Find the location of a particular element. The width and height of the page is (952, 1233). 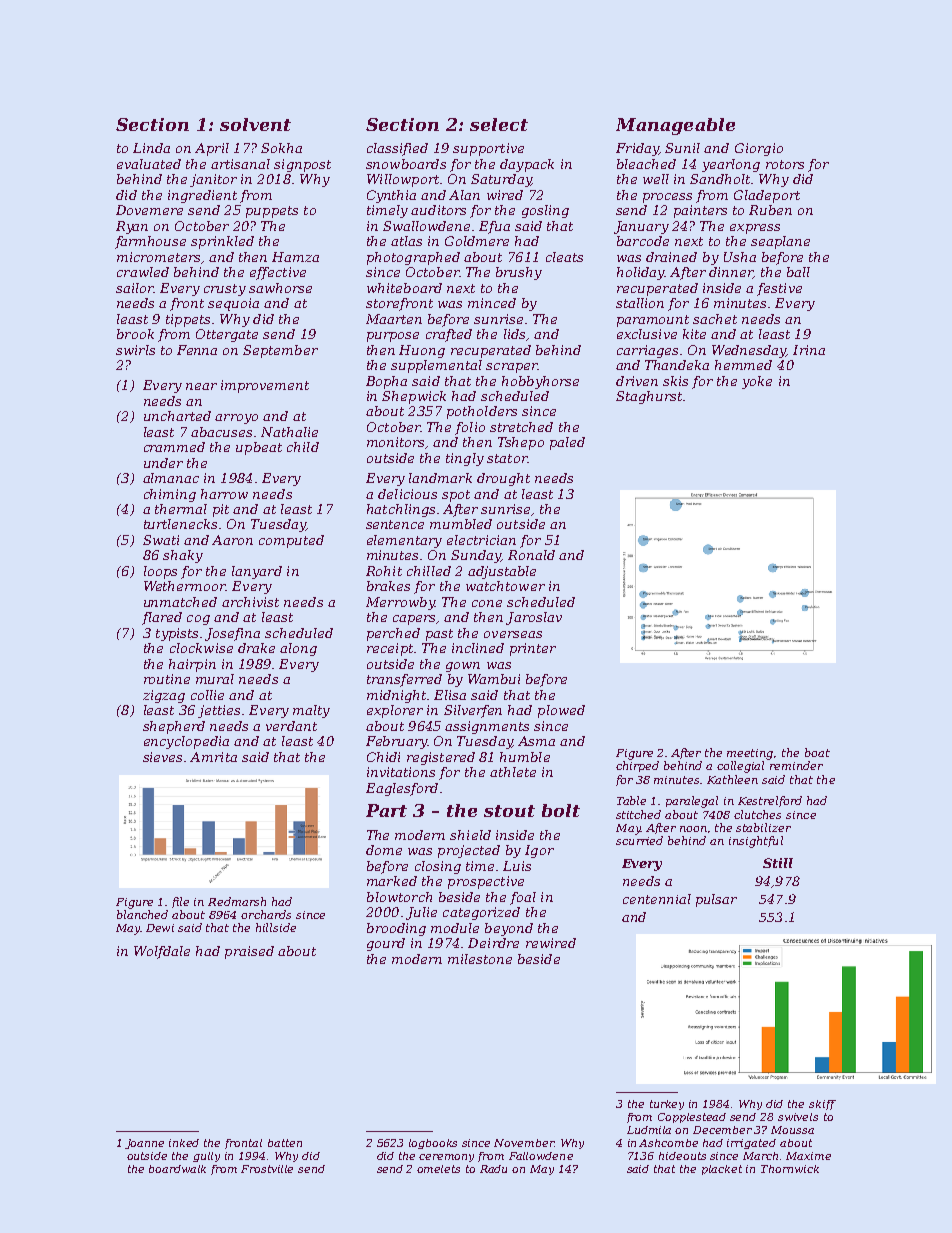

gourd is located at coordinates (386, 944).
